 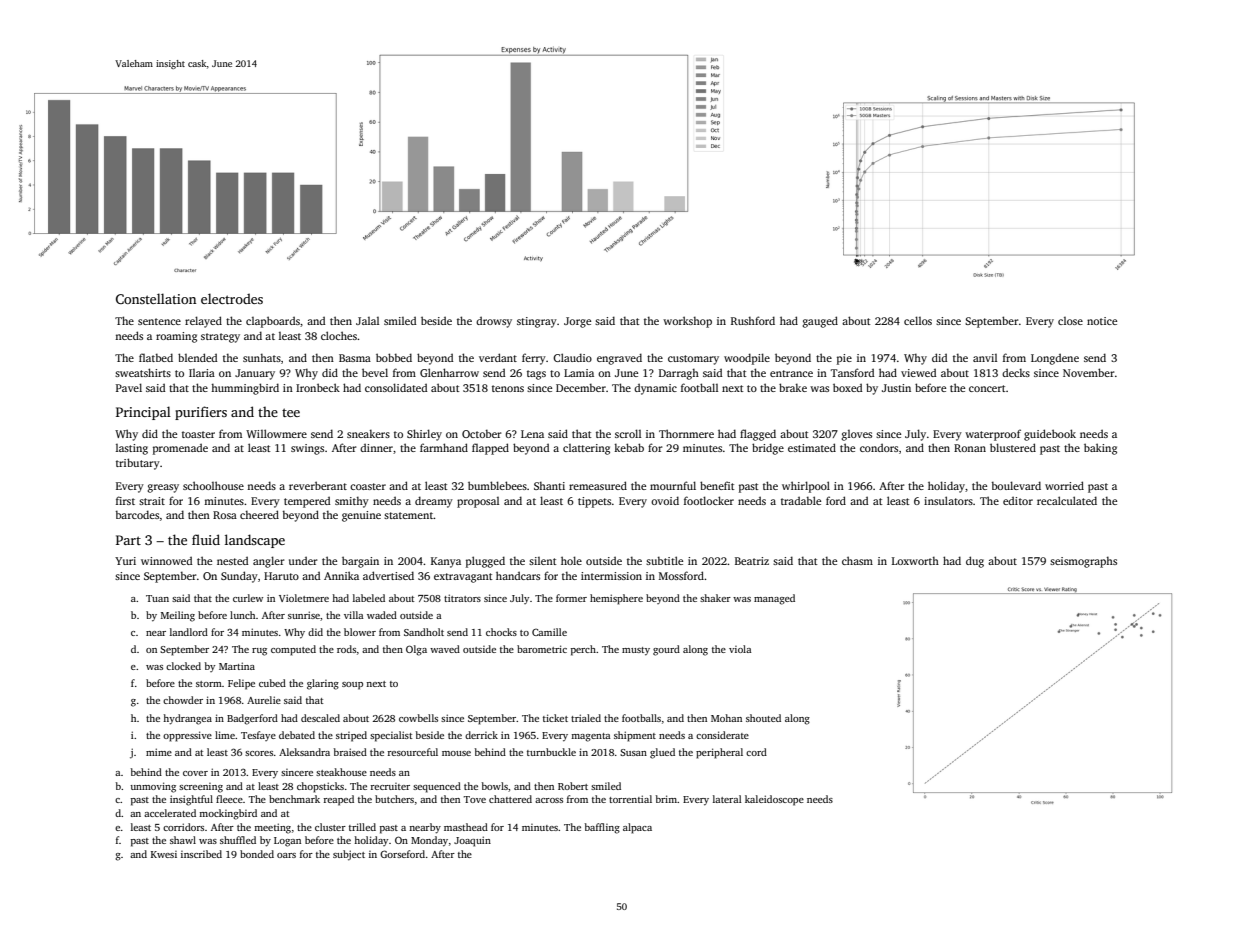 I want to click on Aleksandra, so click(x=304, y=752).
